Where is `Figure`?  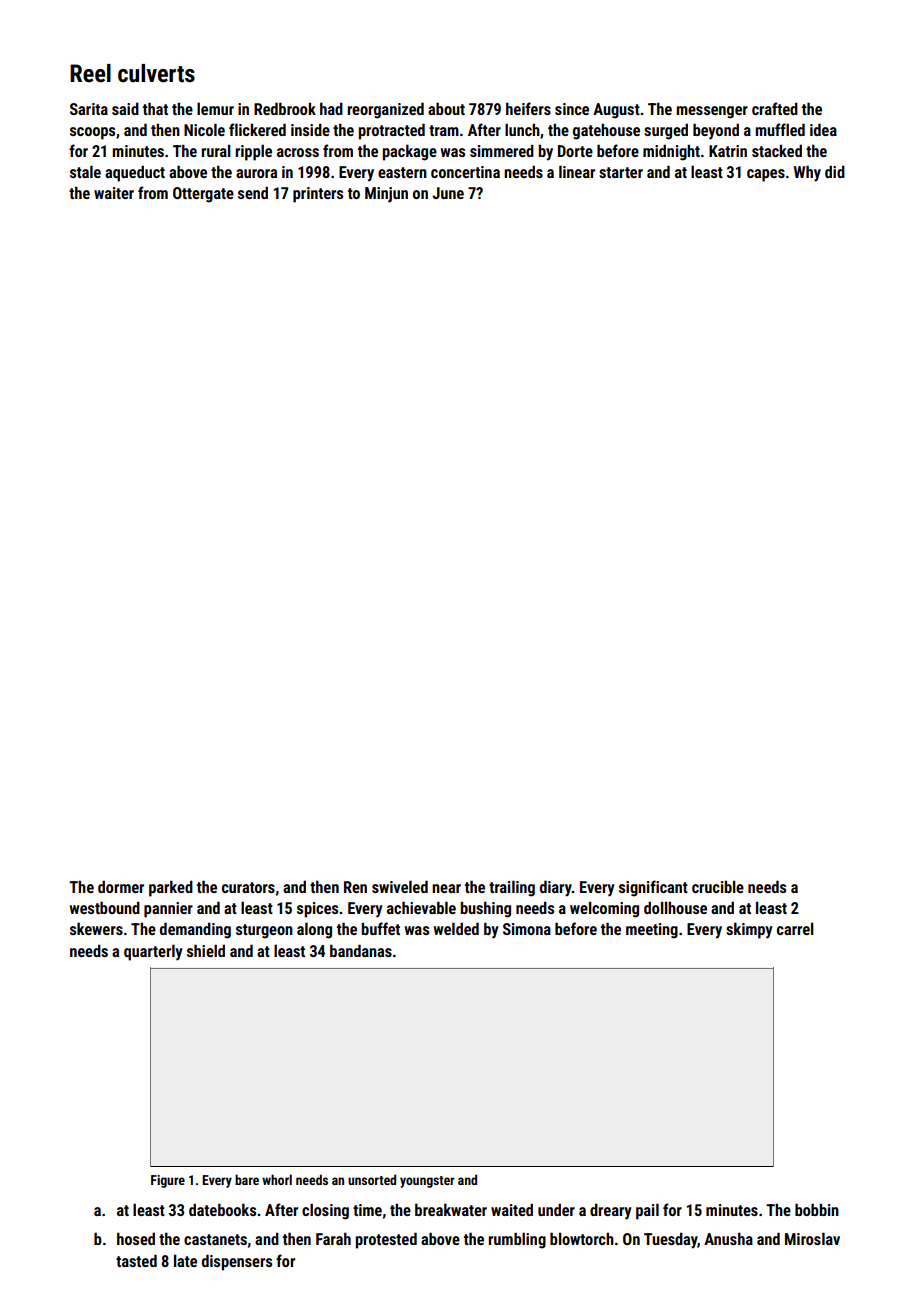 Figure is located at coordinates (168, 1181).
